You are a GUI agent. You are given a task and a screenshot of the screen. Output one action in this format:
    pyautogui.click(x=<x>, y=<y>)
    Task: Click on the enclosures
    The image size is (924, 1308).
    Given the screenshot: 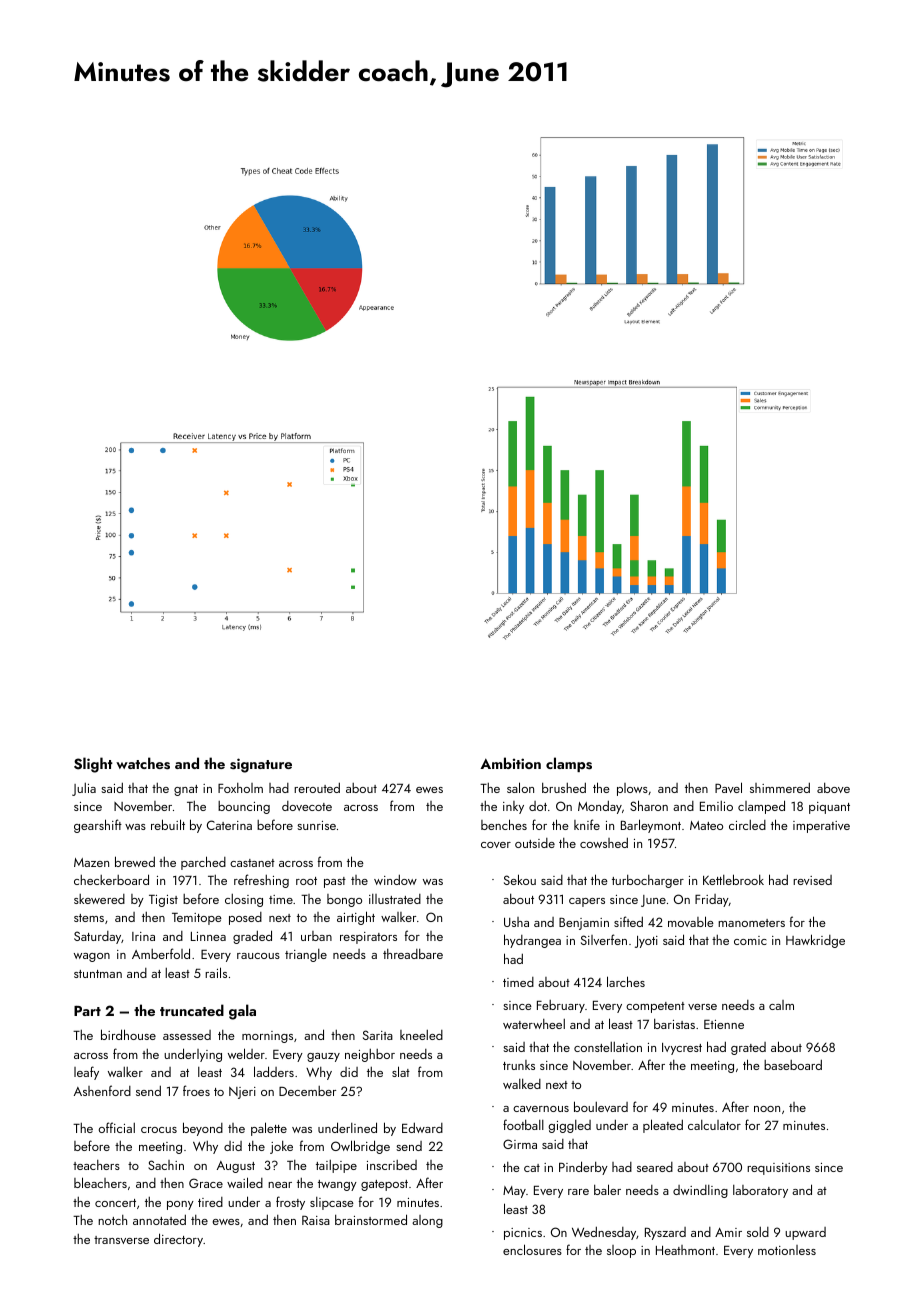 What is the action you would take?
    pyautogui.click(x=532, y=1249)
